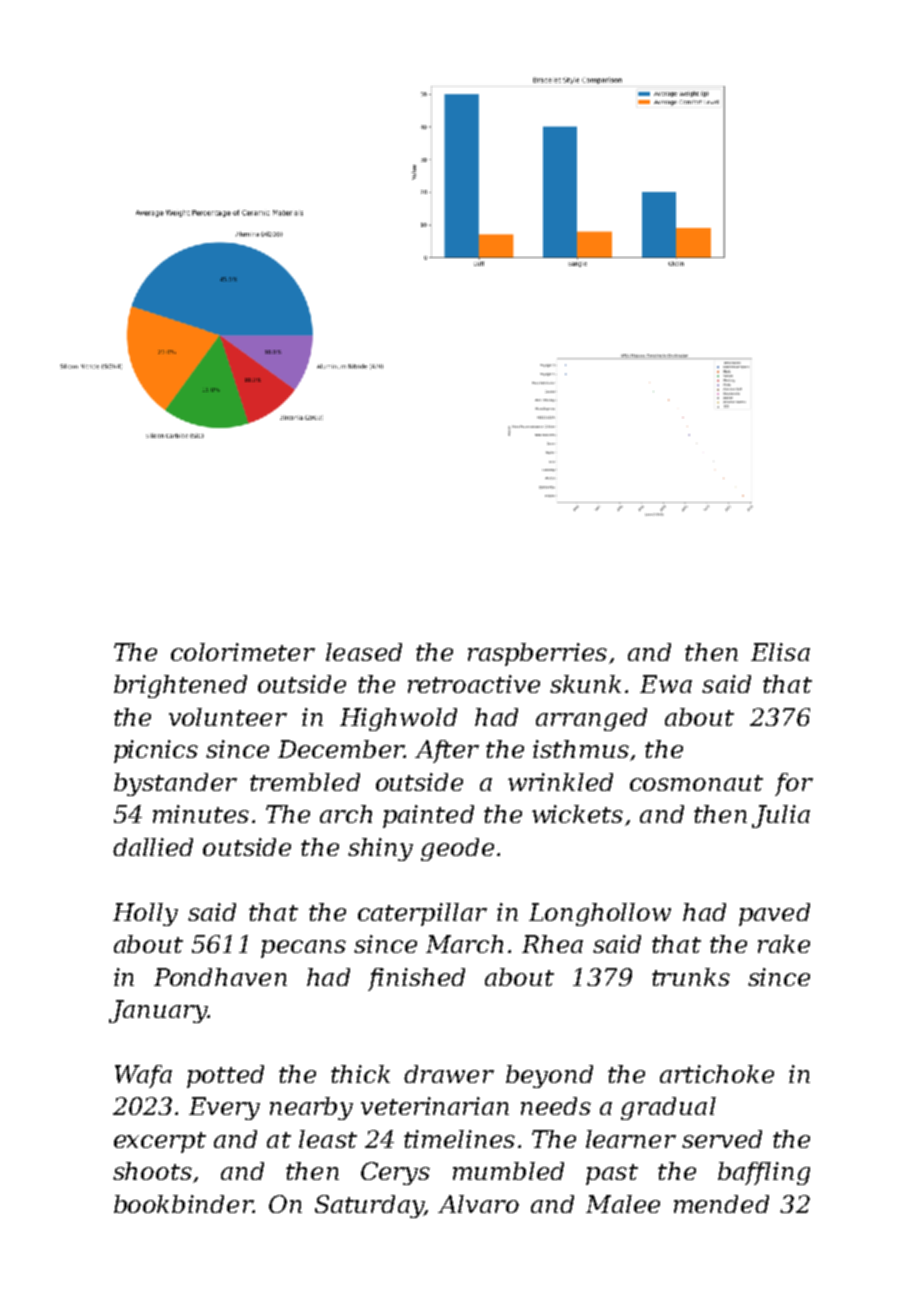 The width and height of the screenshot is (924, 1311). What do you see at coordinates (666, 684) in the screenshot?
I see `Ewa` at bounding box center [666, 684].
